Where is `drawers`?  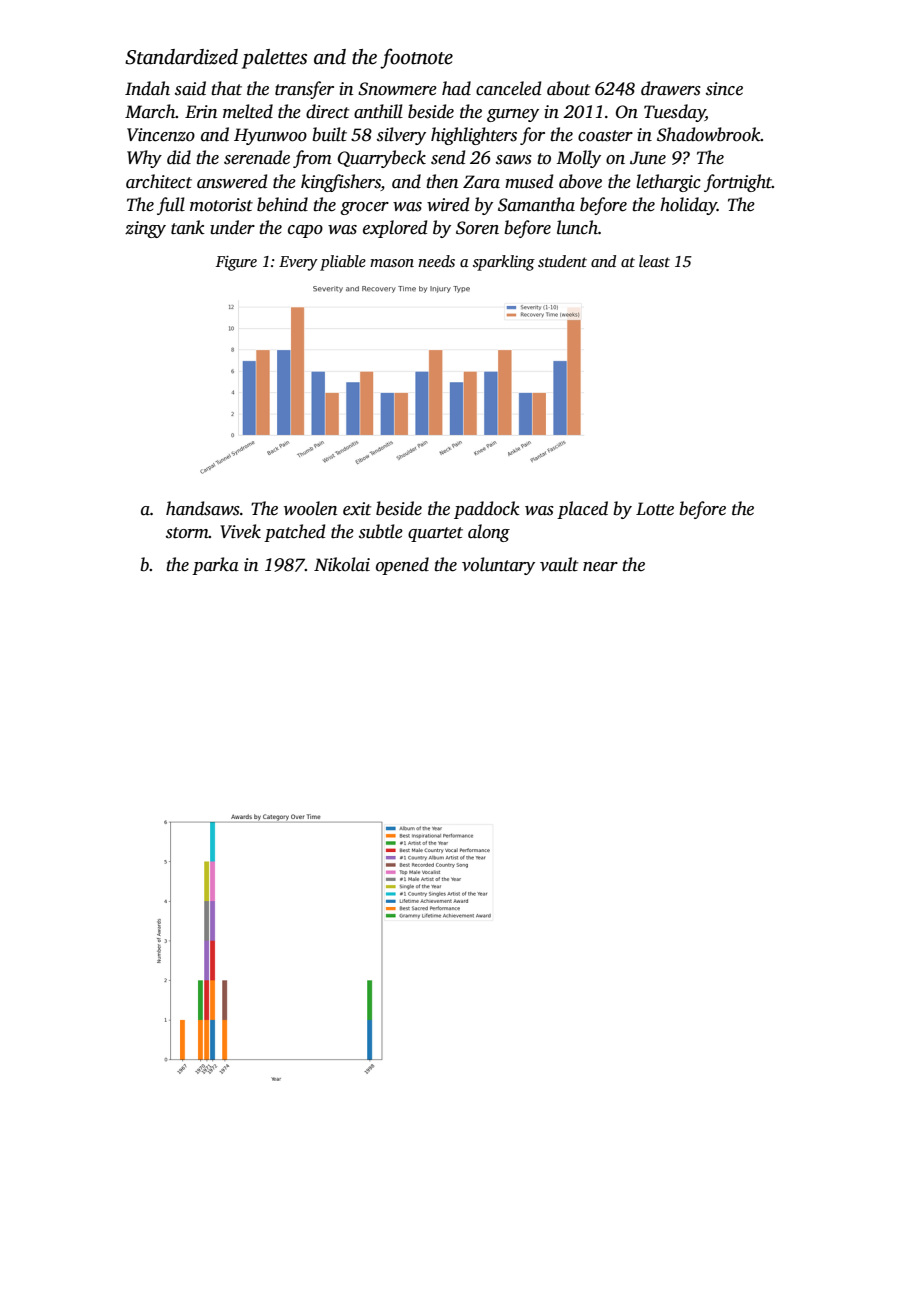 drawers is located at coordinates (671, 88).
